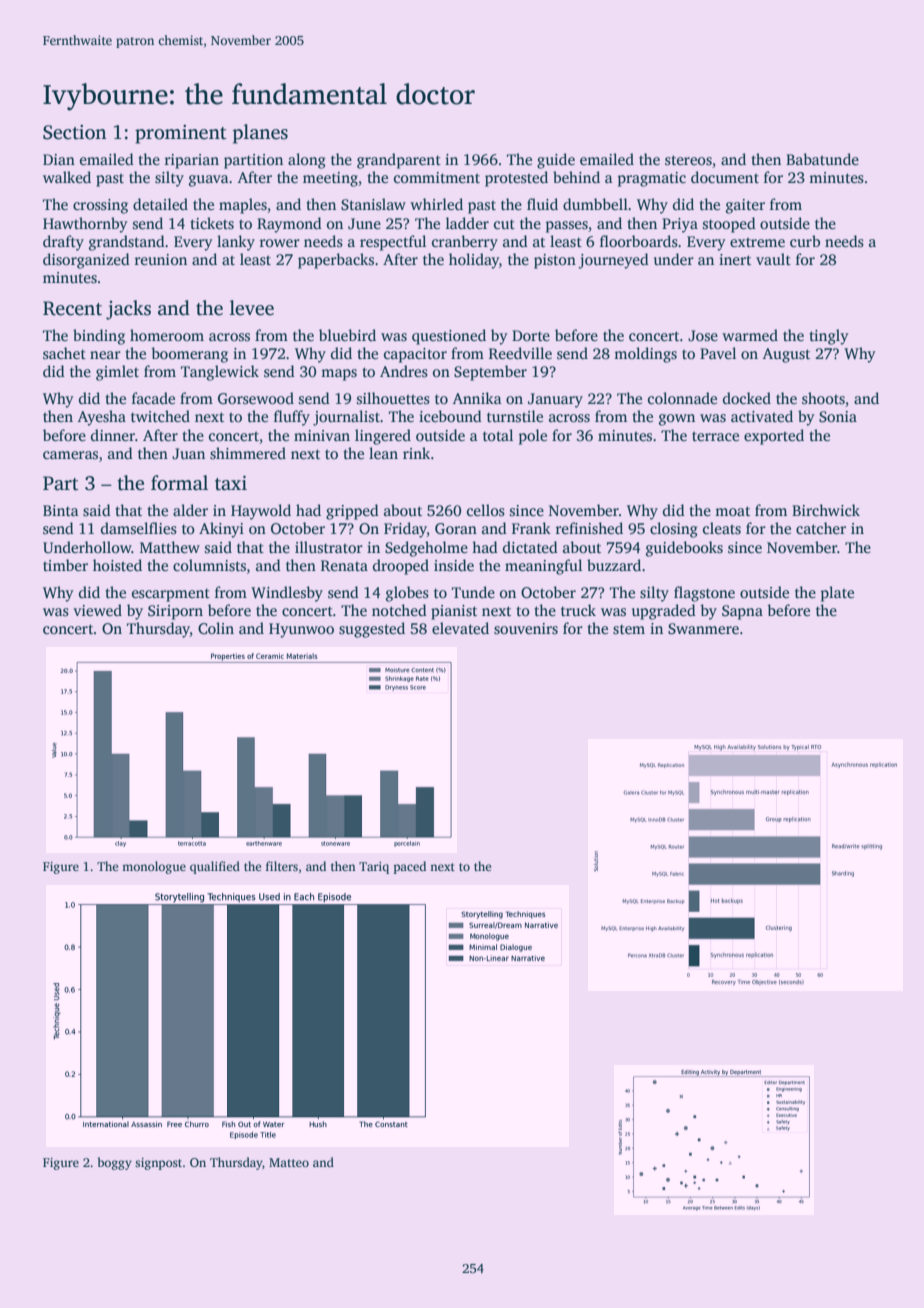 The image size is (924, 1308). Describe the element at coordinates (158, 1164) in the screenshot. I see `signpost` at that location.
